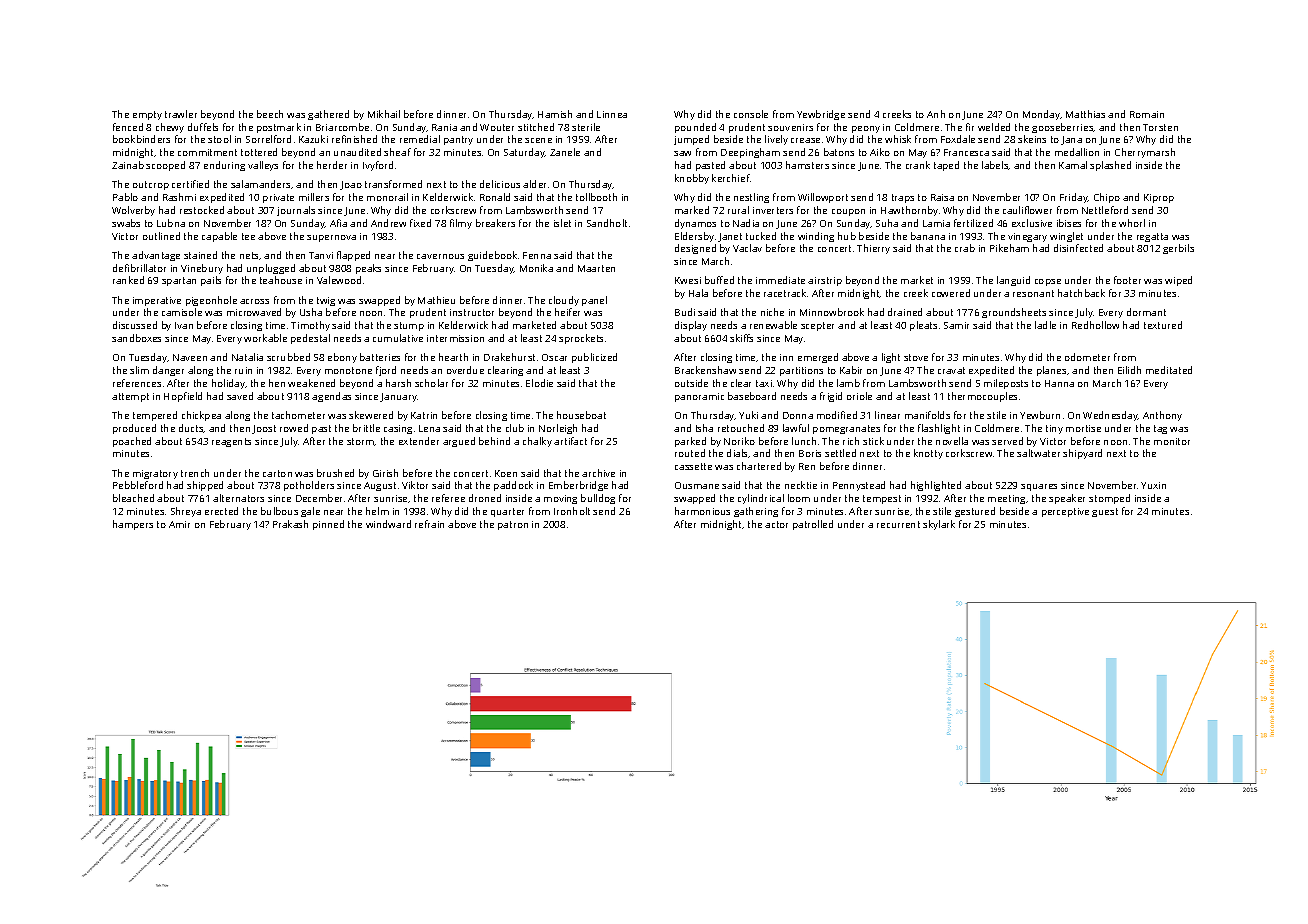  Describe the element at coordinates (342, 127) in the screenshot. I see `Briarcombe` at that location.
